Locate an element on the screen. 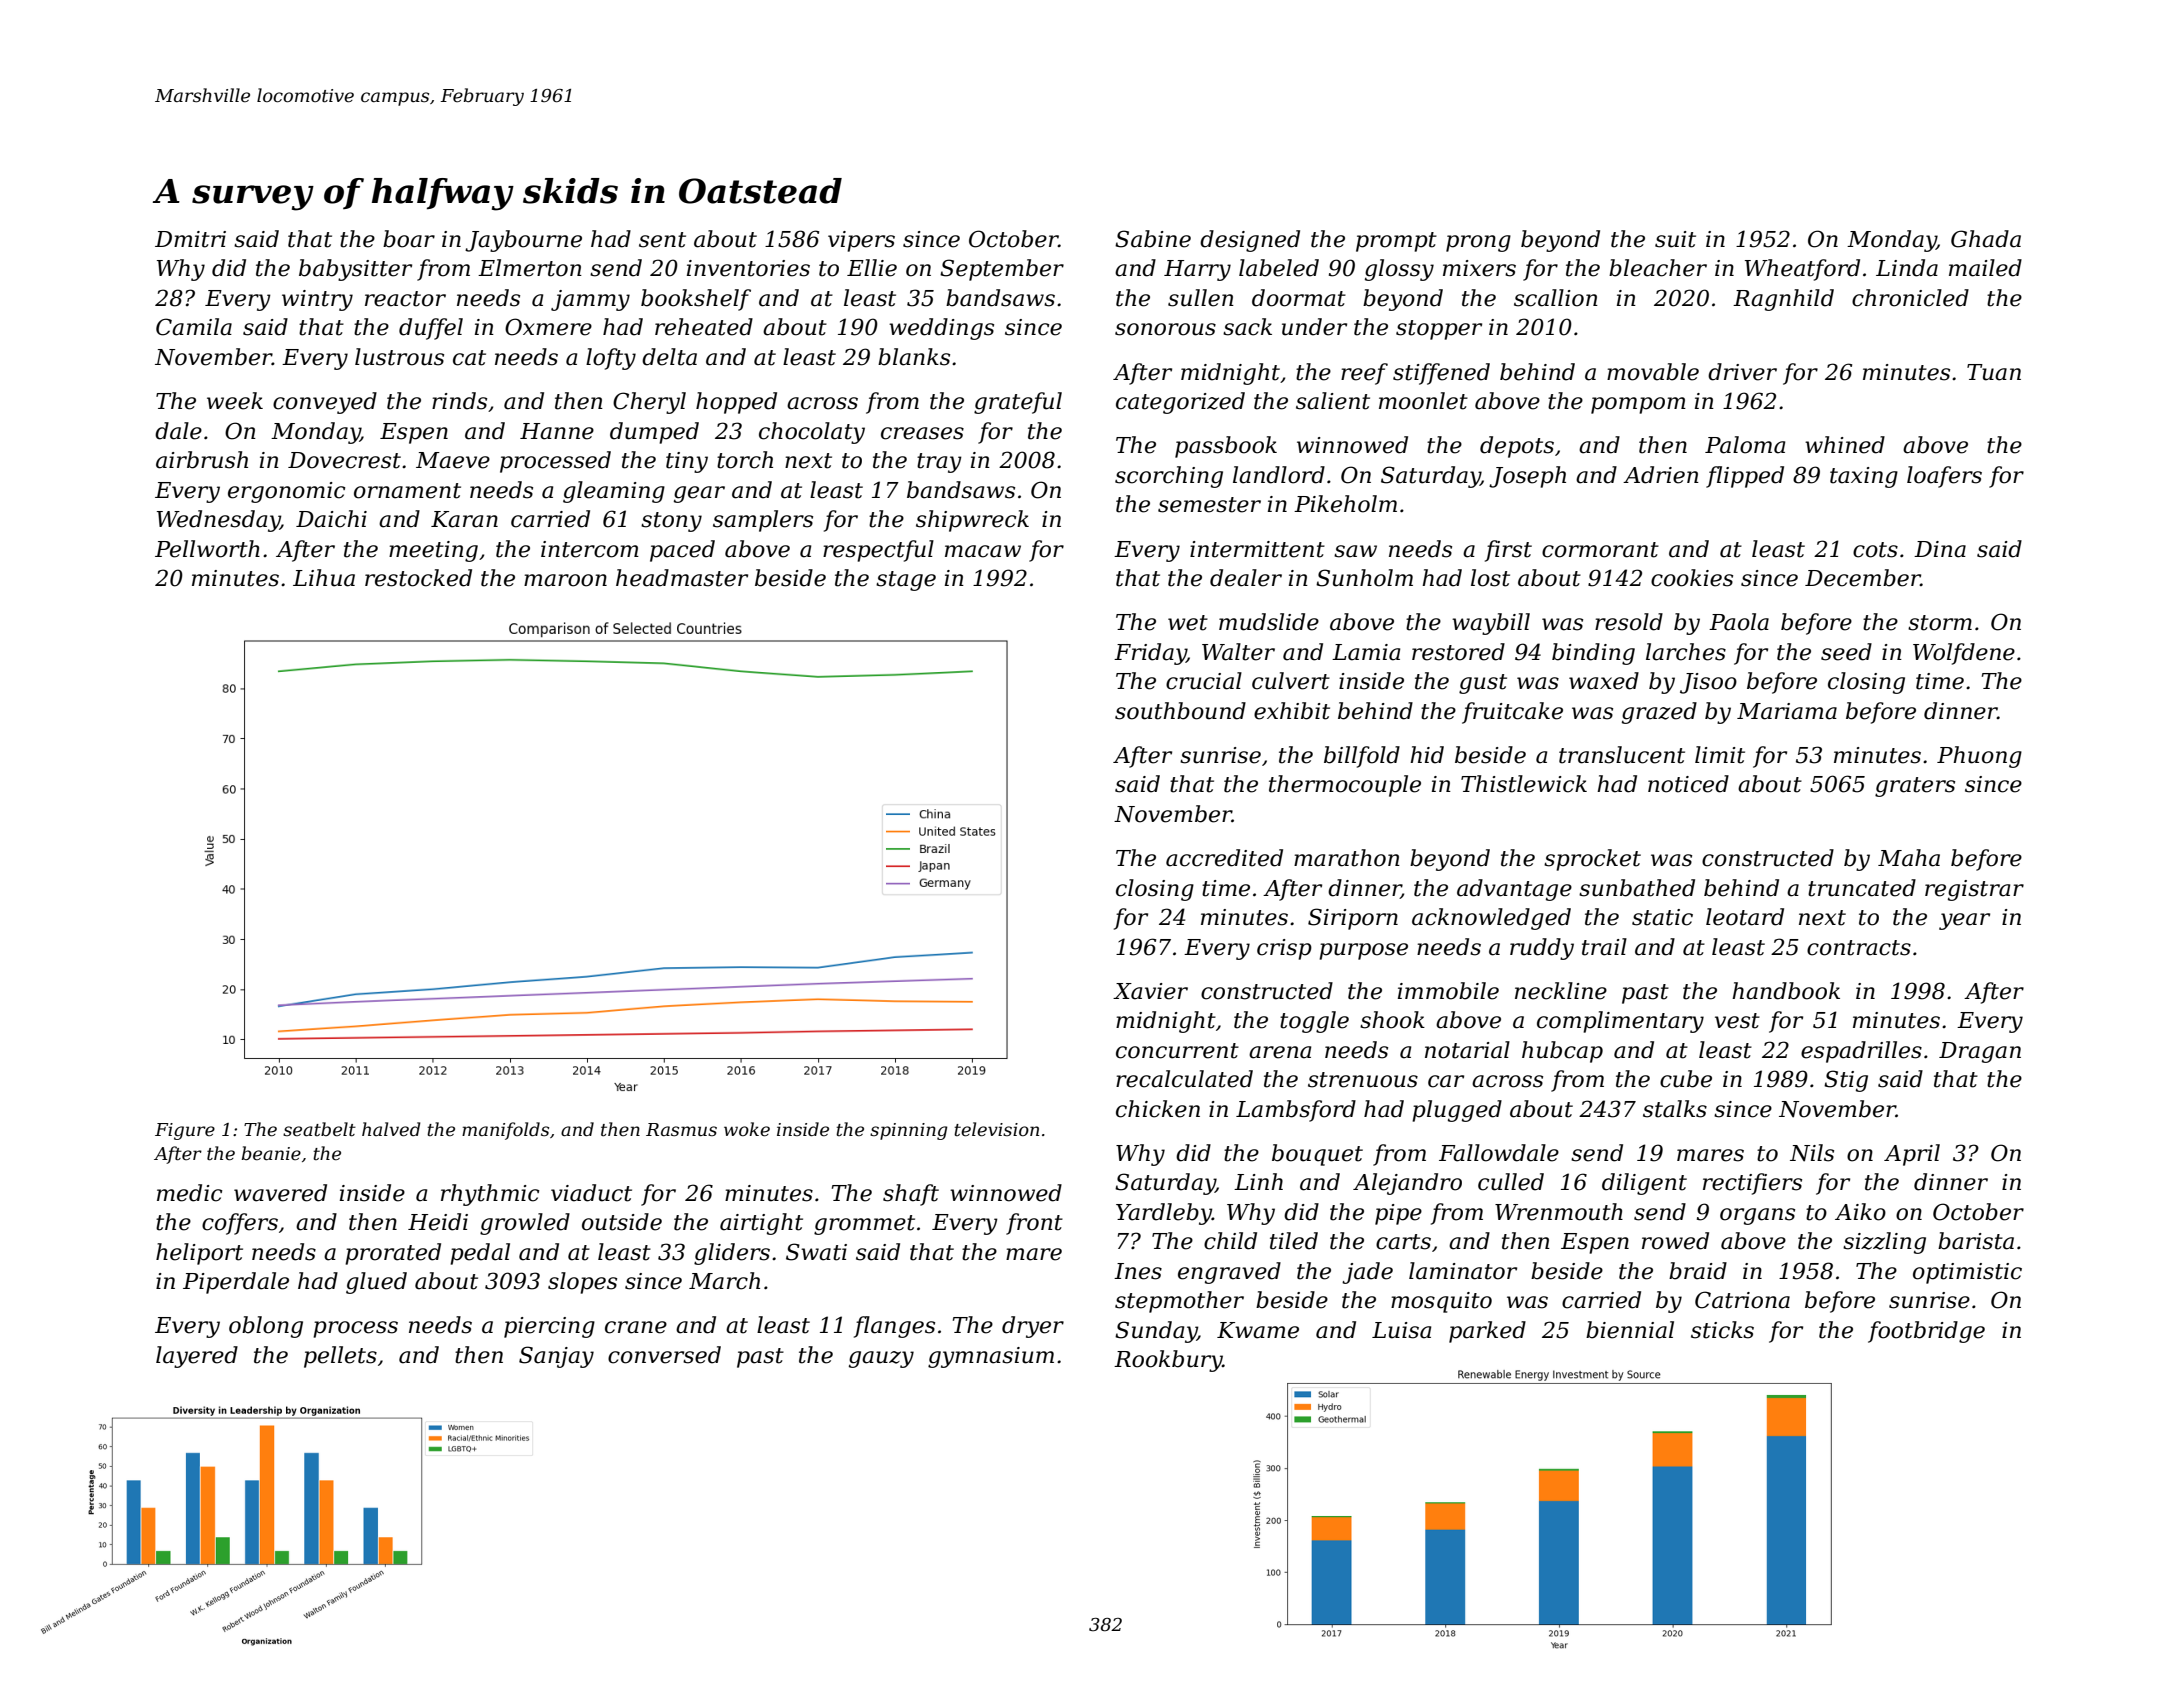  chronicled is located at coordinates (1910, 298).
